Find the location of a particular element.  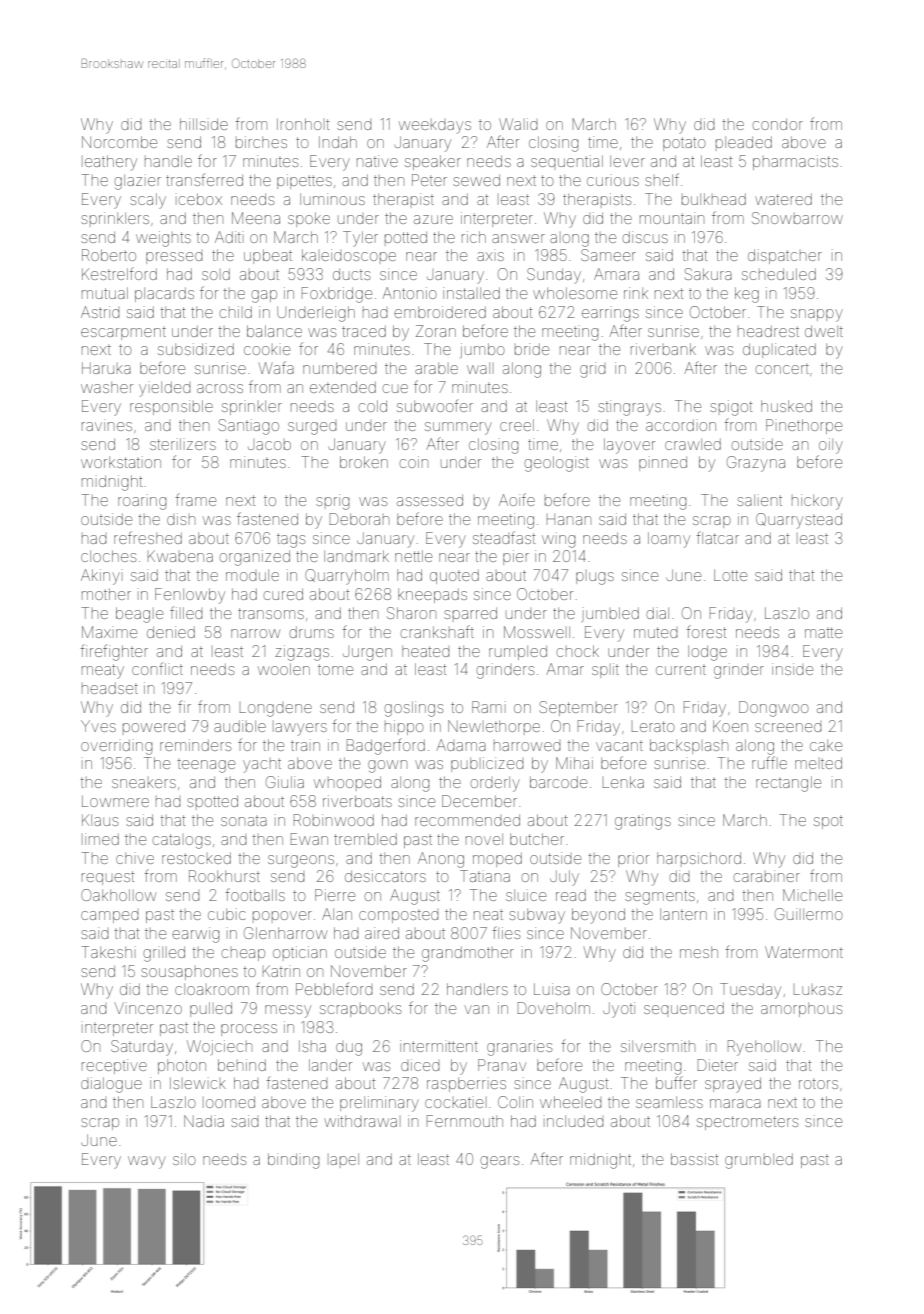

Aoife is located at coordinates (517, 499).
